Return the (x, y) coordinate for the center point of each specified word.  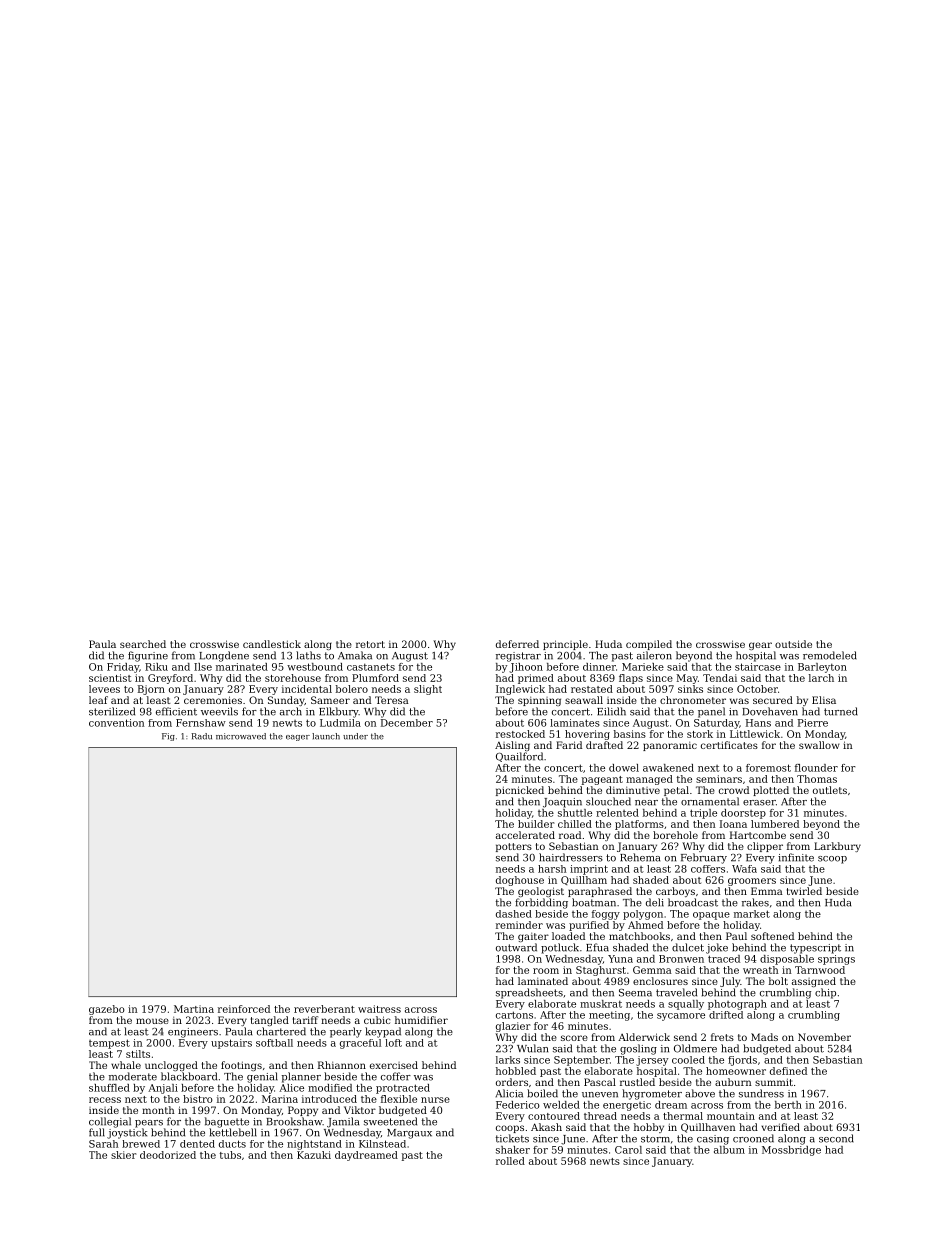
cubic (377, 1020)
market (752, 914)
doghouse (520, 881)
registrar (518, 657)
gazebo (107, 1010)
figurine (148, 656)
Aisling (512, 746)
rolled (510, 1161)
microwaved (241, 736)
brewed (141, 1144)
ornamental (710, 801)
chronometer (693, 700)
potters (514, 847)
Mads (764, 1037)
